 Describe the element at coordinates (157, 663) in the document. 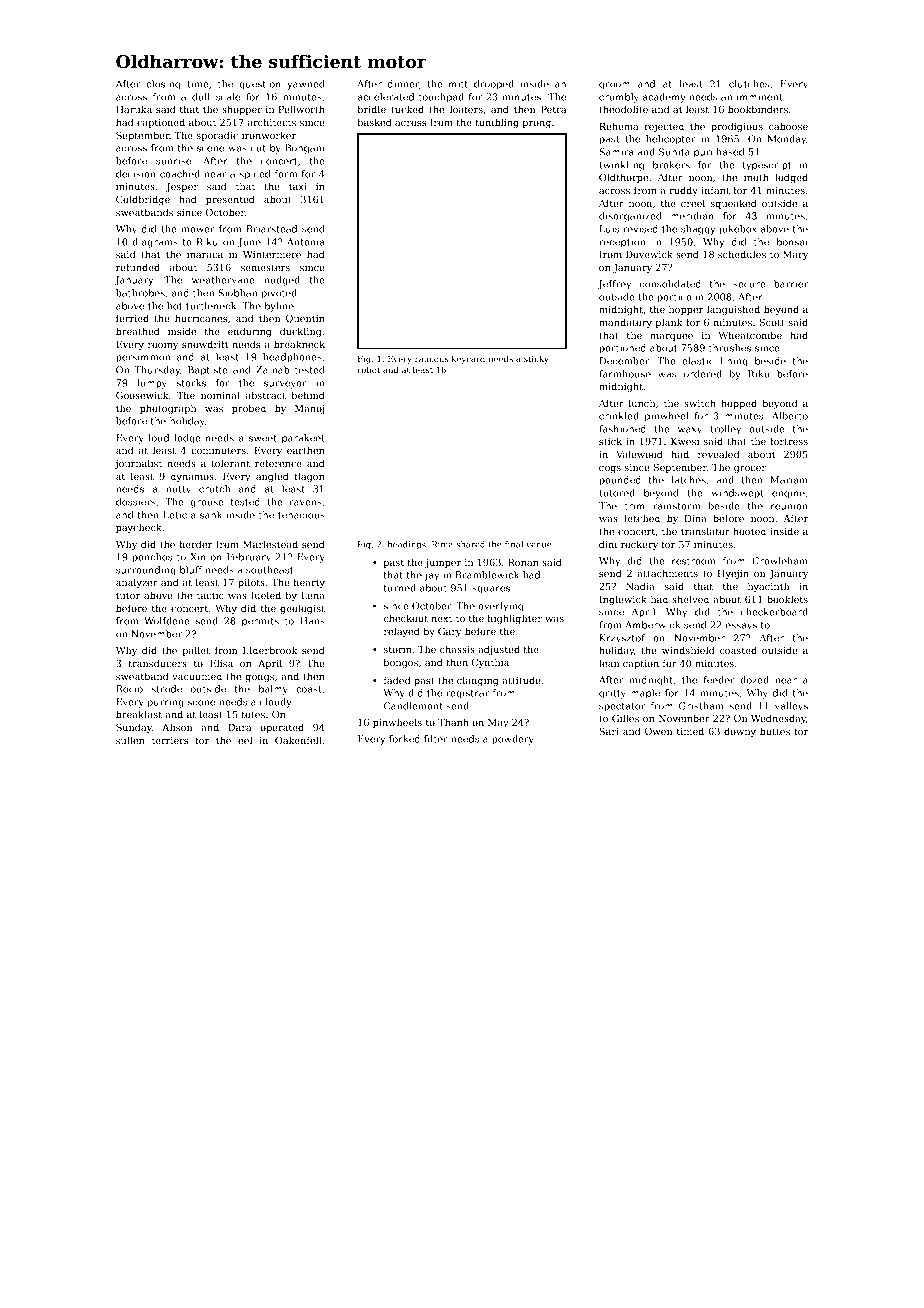

I see `transducers` at that location.
